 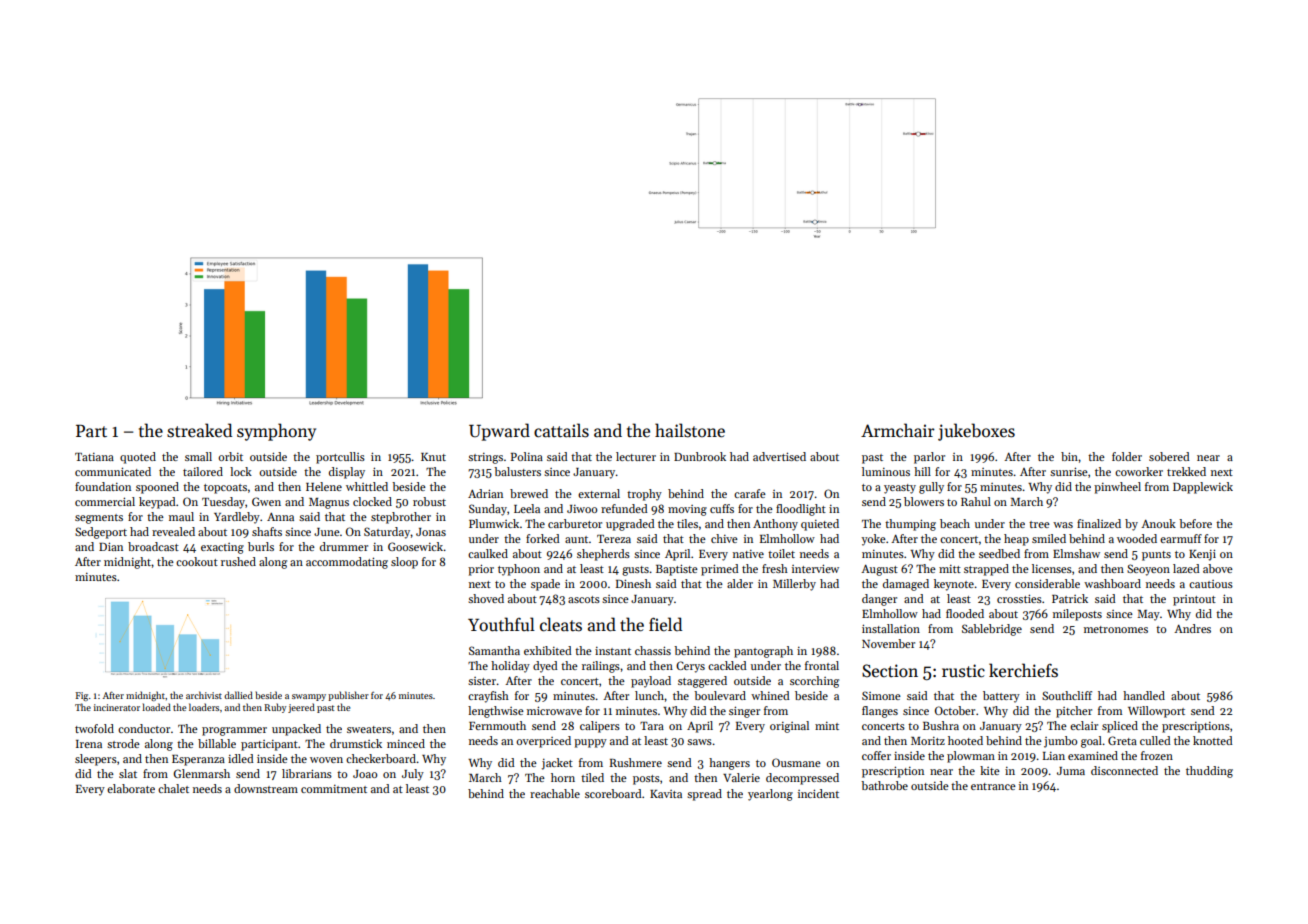 I want to click on Andres, so click(x=1192, y=628).
